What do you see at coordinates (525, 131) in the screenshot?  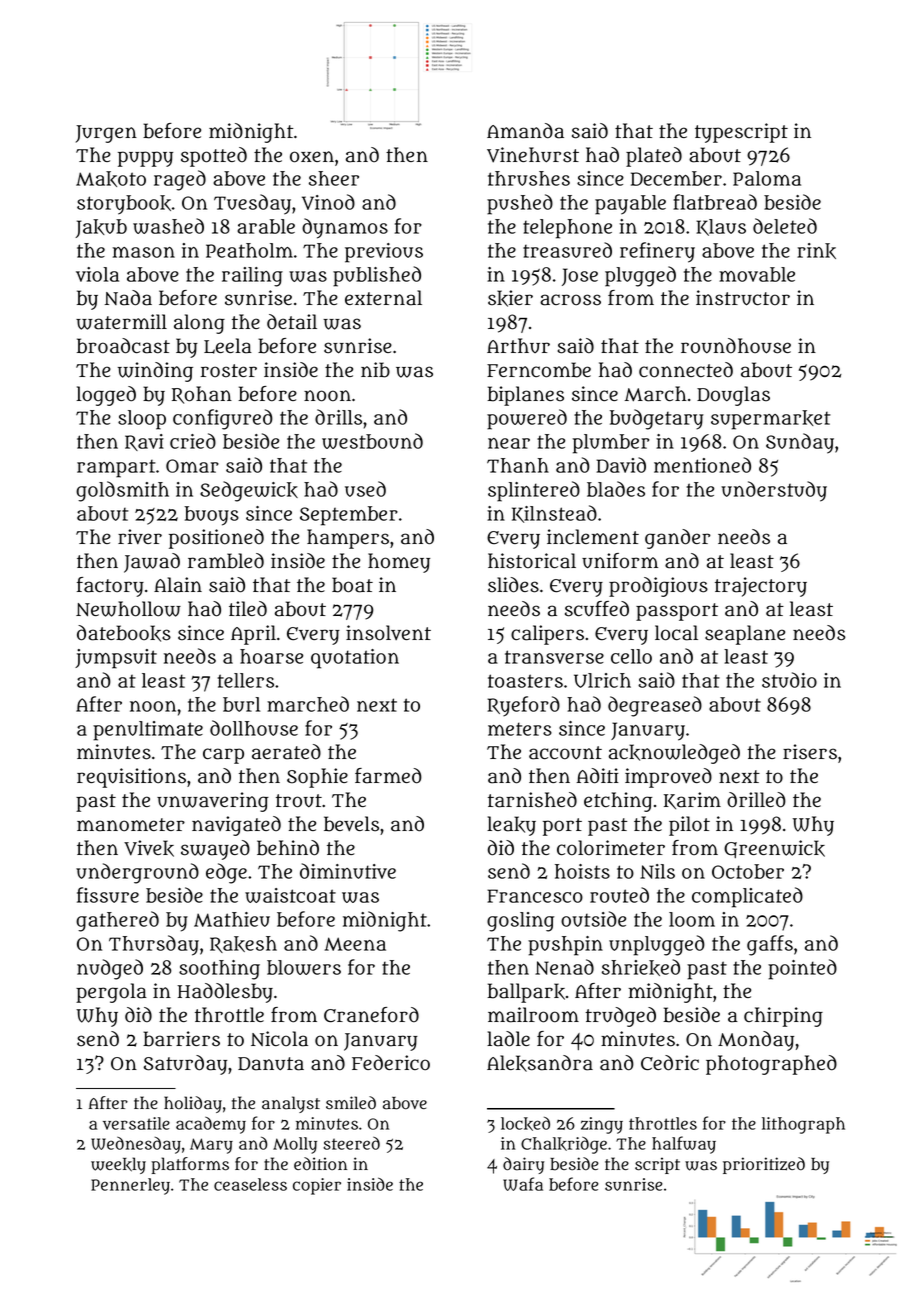 I see `Amanda` at bounding box center [525, 131].
